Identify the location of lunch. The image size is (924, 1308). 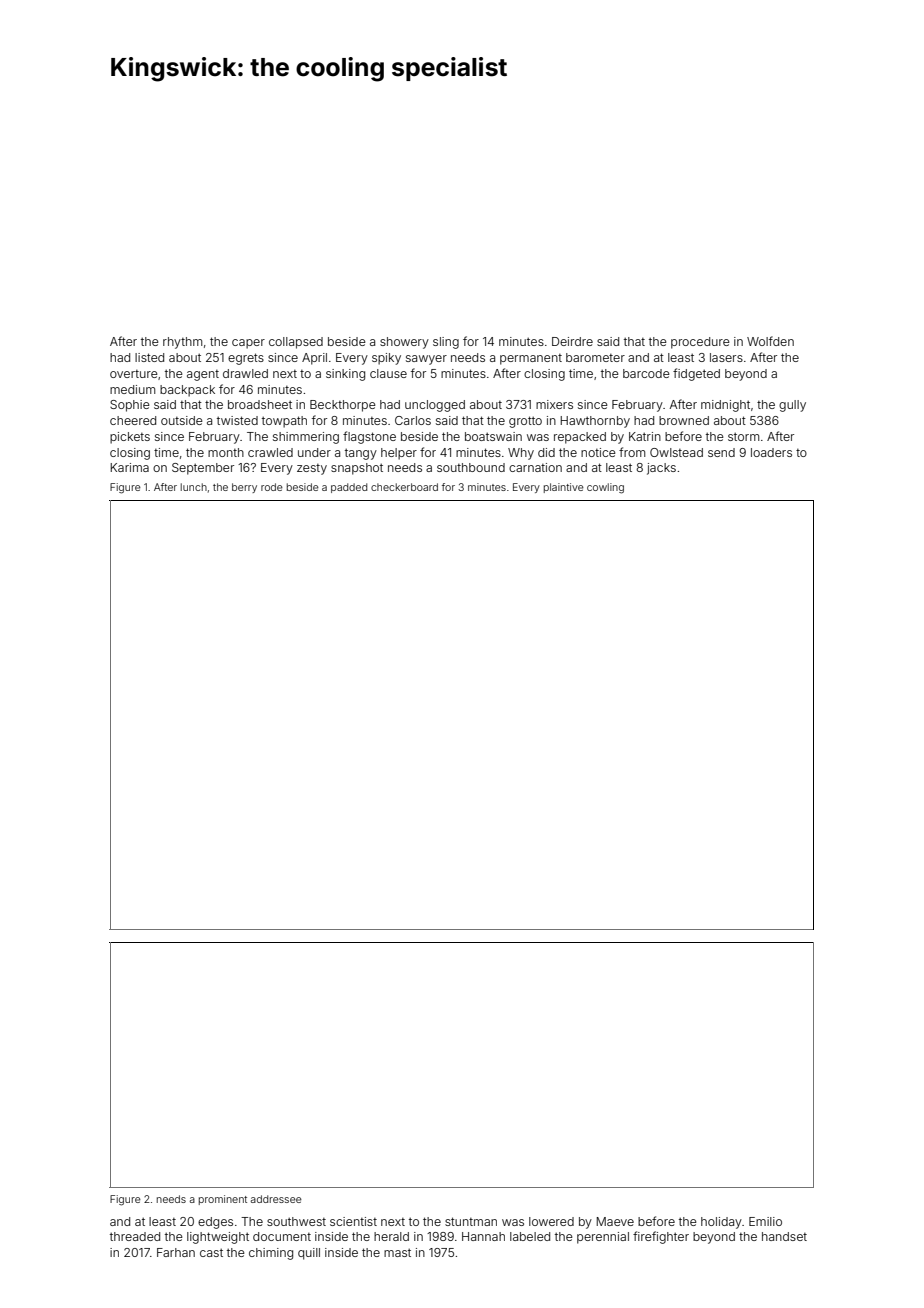
(194, 487).
